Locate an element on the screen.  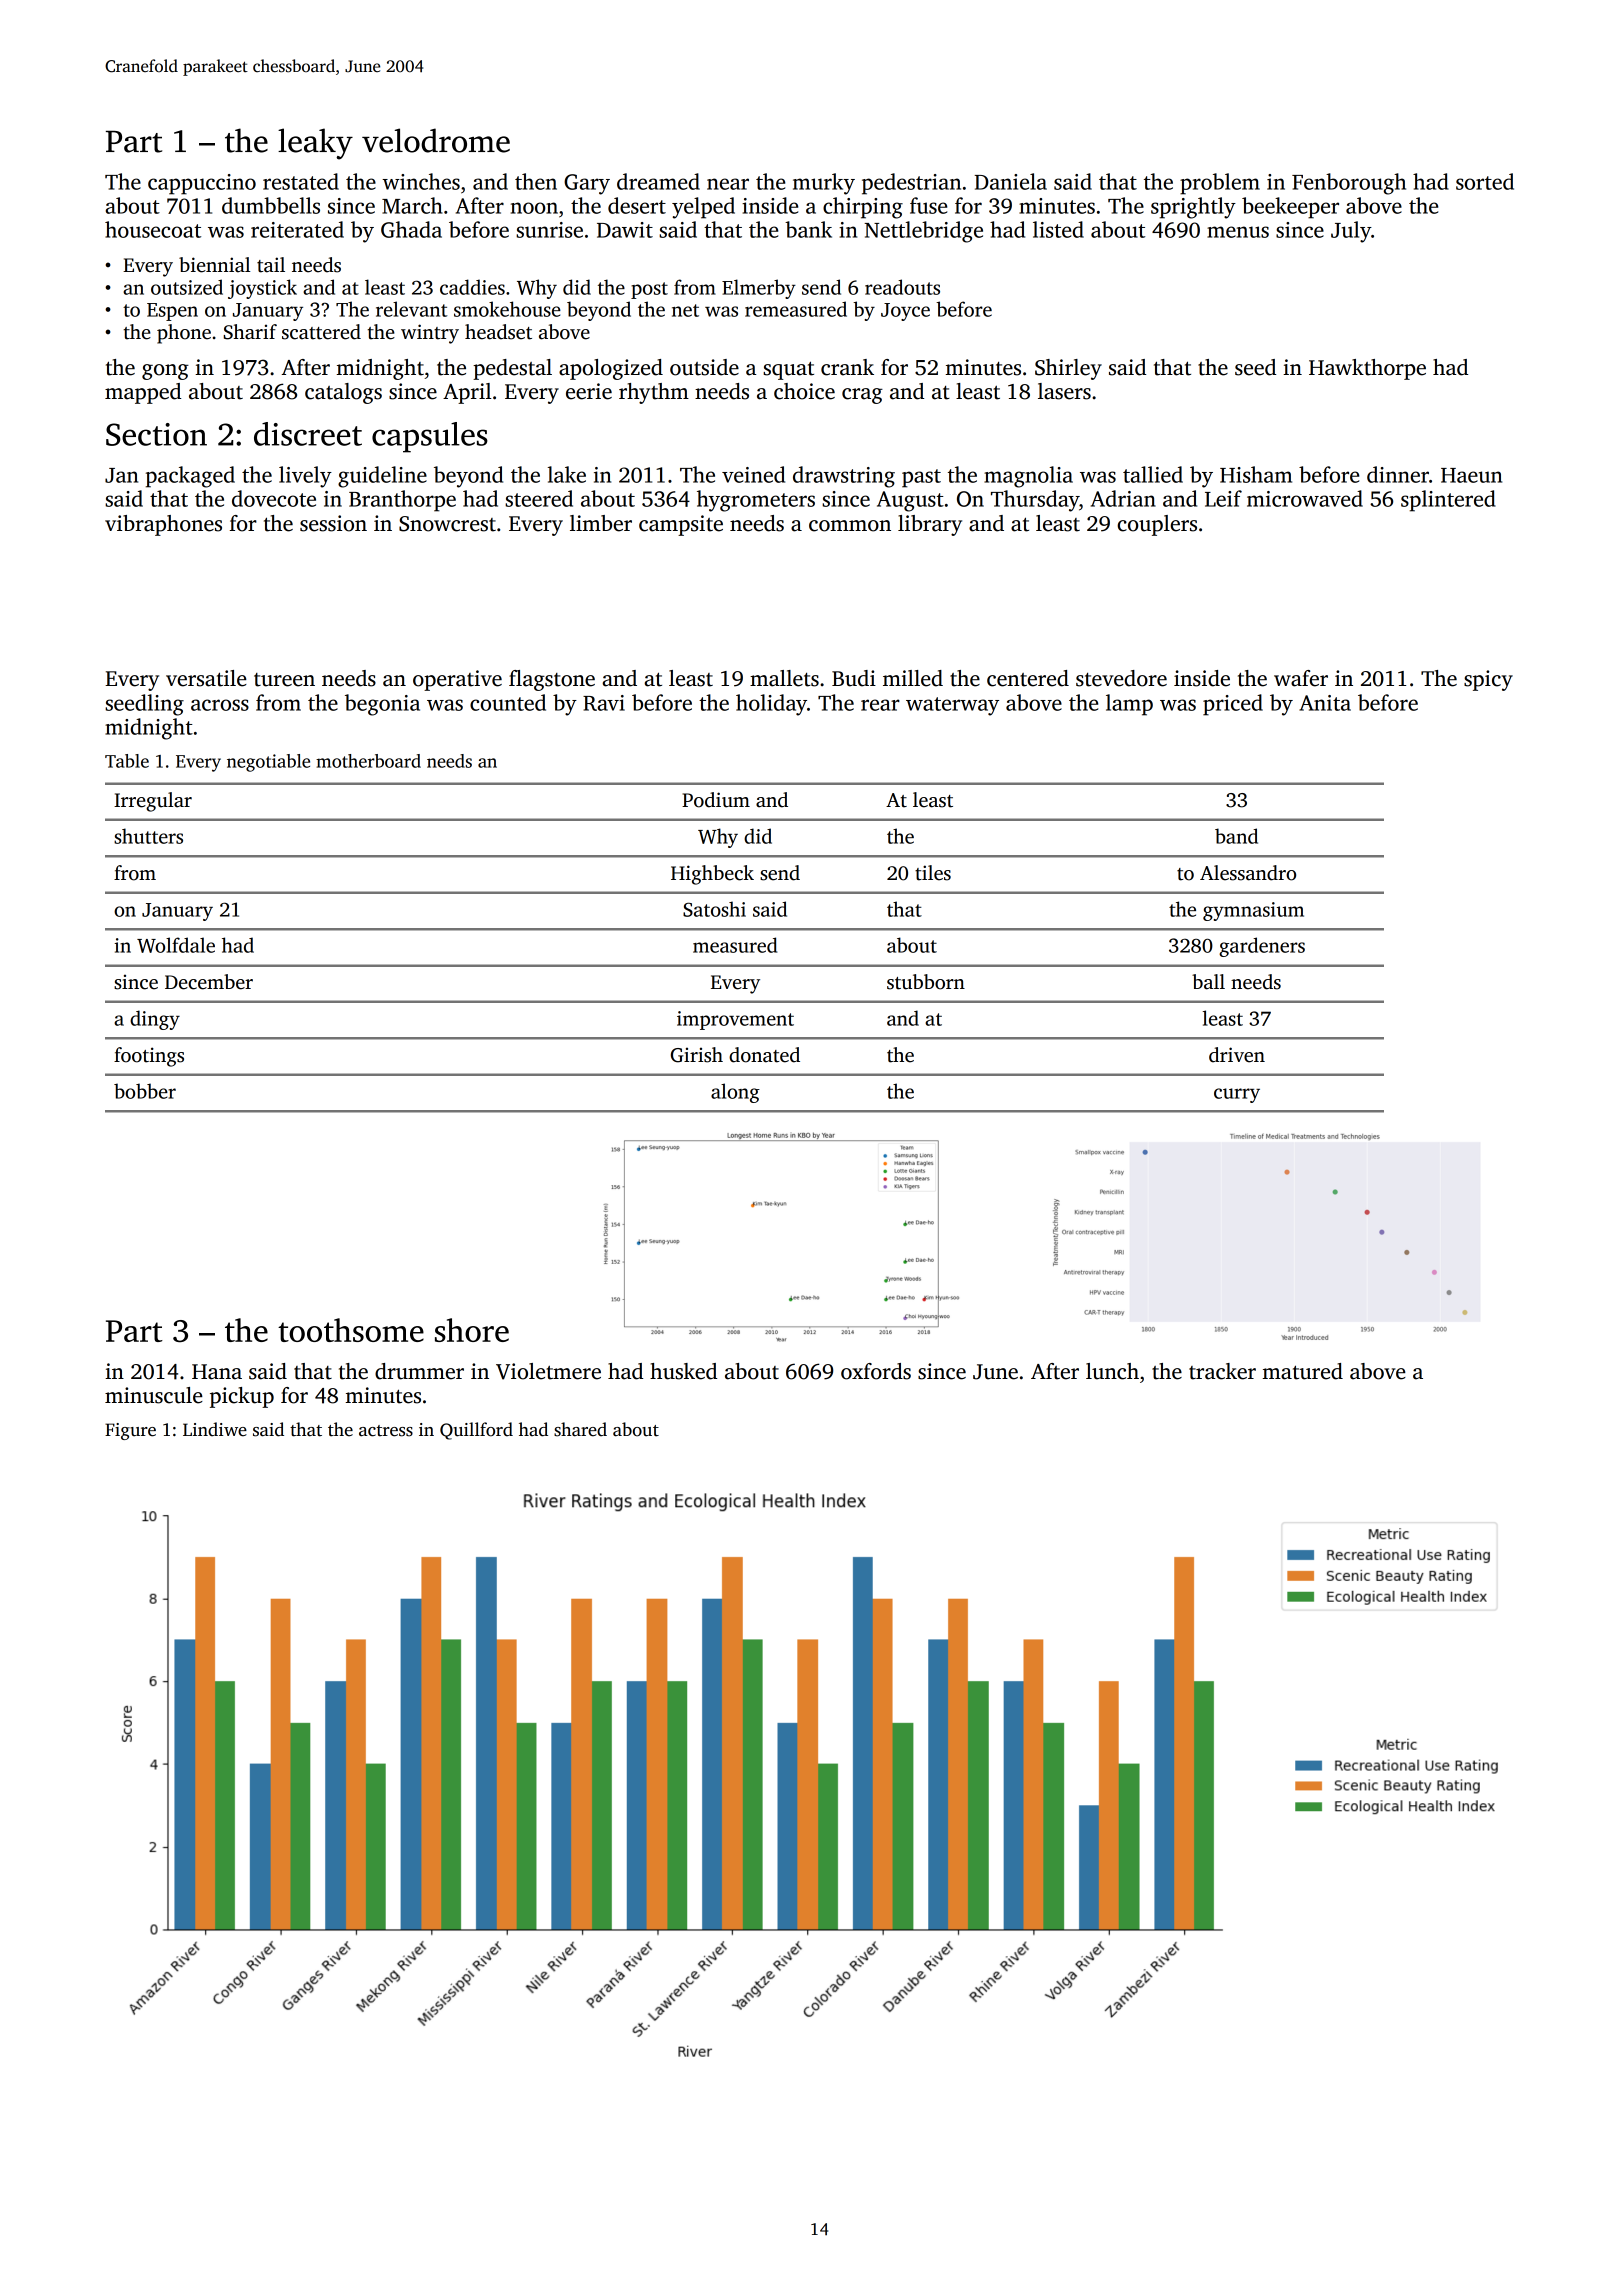
tracker is located at coordinates (1222, 1371).
